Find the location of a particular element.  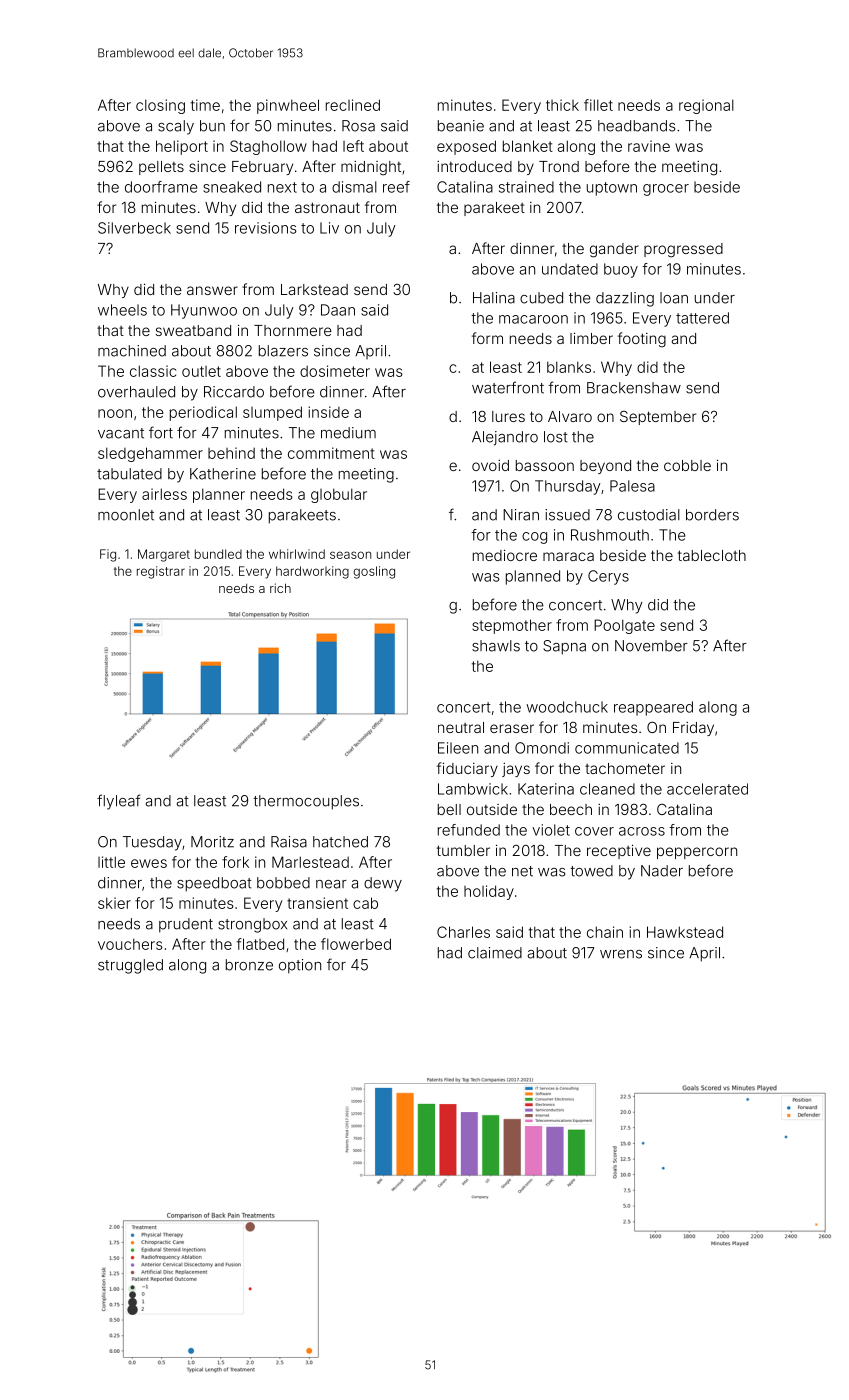

holiday is located at coordinates (489, 892).
